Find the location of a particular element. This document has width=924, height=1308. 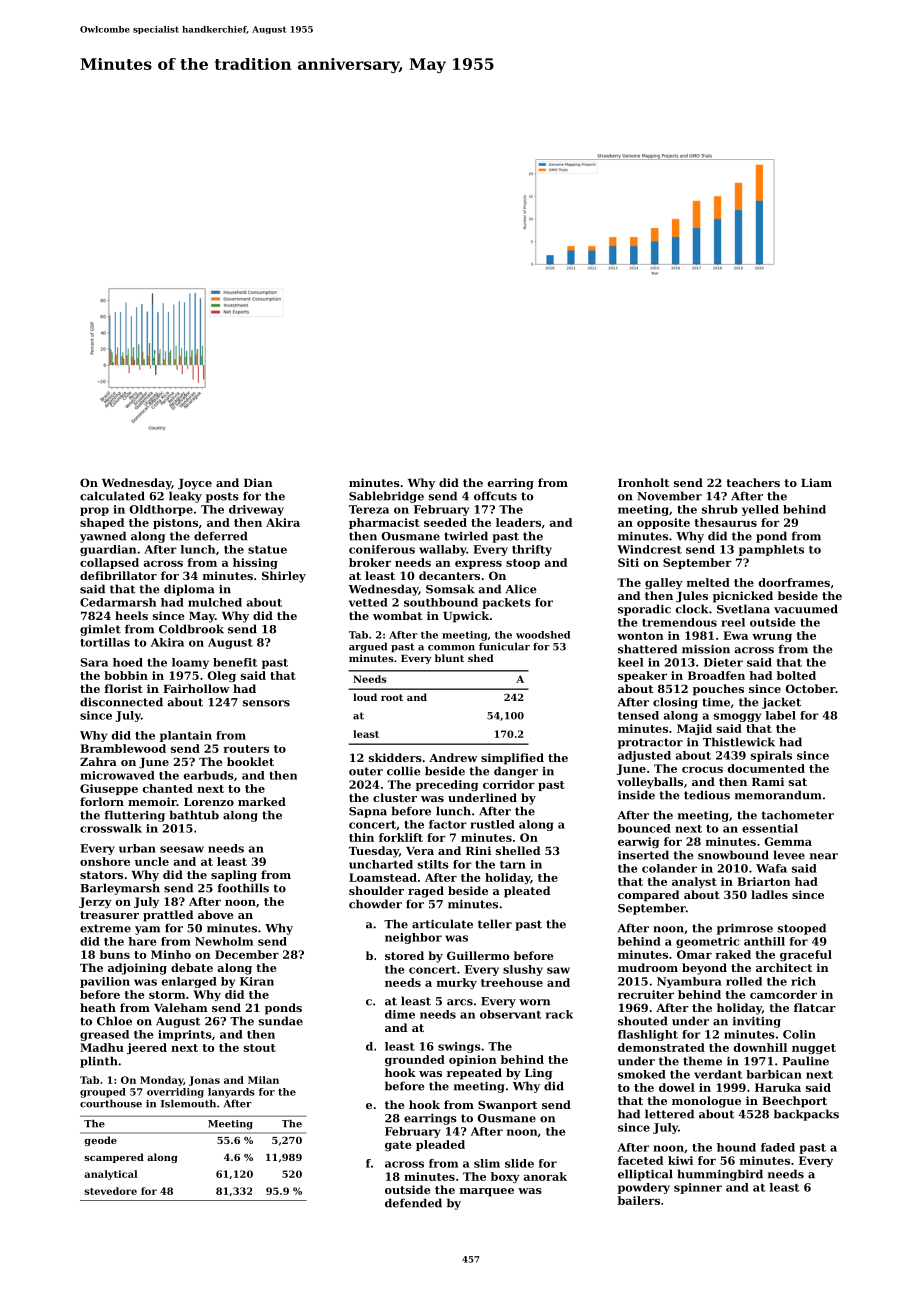

imprints is located at coordinates (185, 1035).
